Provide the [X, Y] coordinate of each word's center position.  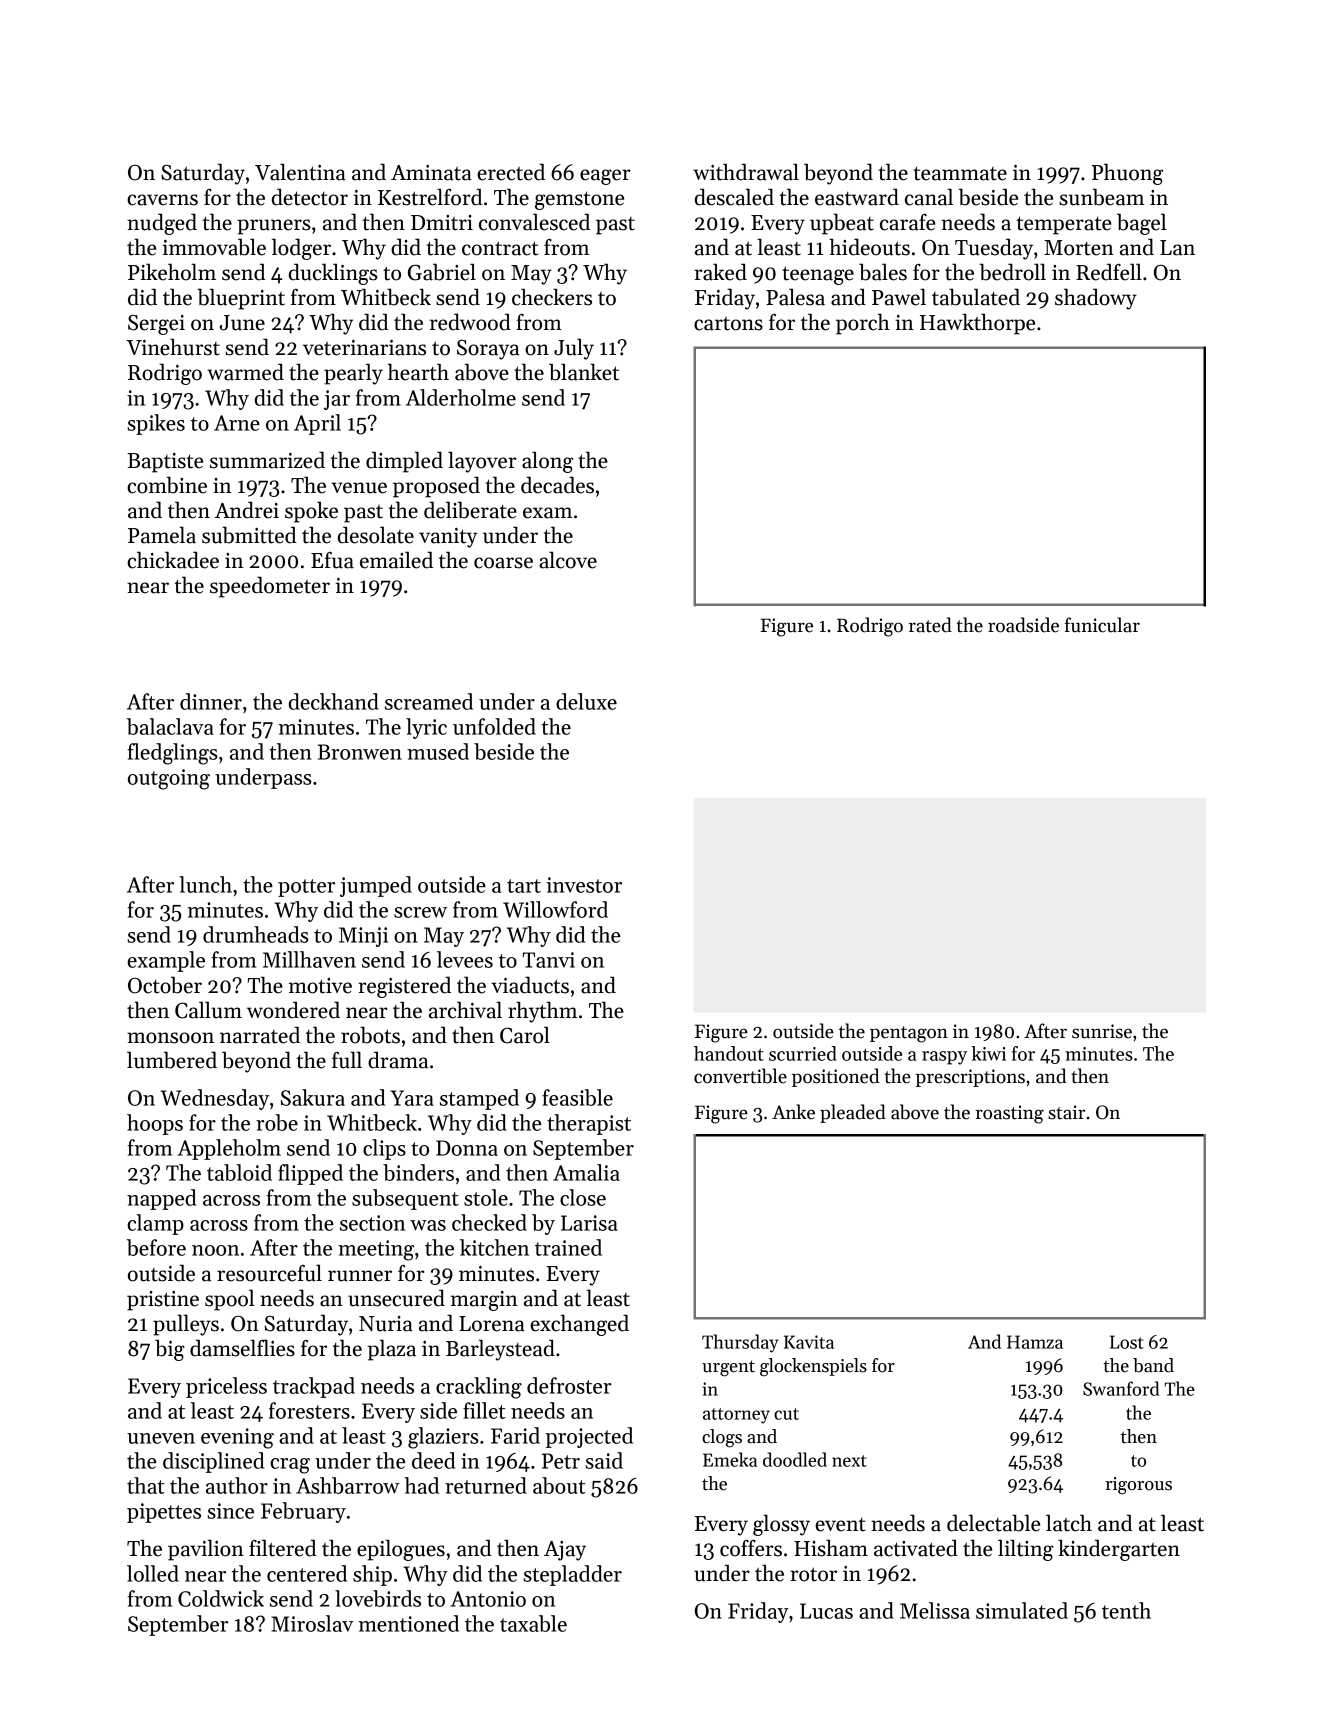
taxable [533, 1623]
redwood [470, 322]
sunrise [1102, 1031]
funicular [1102, 625]
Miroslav [312, 1623]
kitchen [494, 1247]
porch [863, 324]
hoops [155, 1124]
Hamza [1035, 1342]
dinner [211, 701]
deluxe [586, 701]
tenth [1126, 1610]
